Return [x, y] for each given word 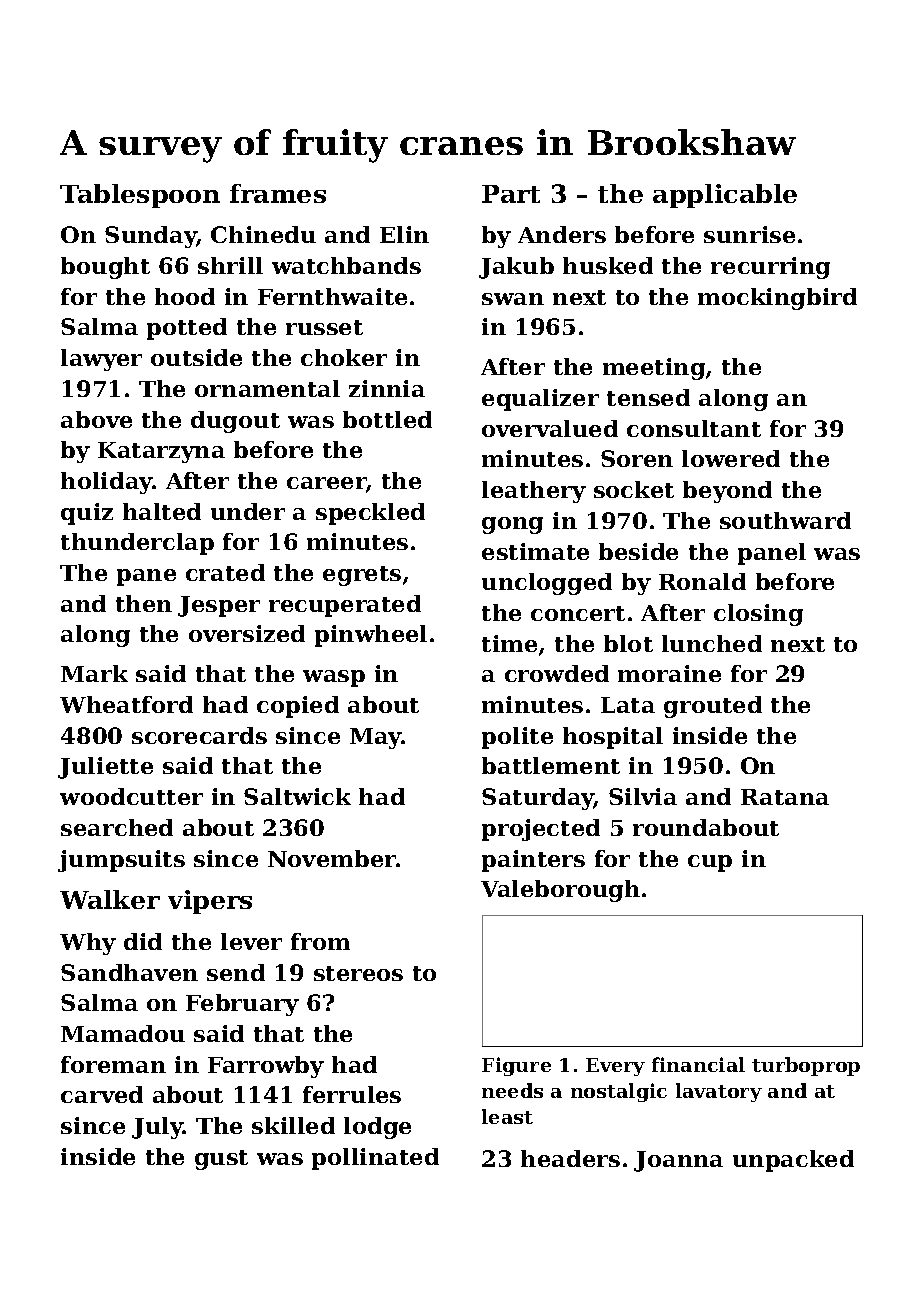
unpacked [793, 1161]
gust [221, 1160]
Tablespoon [140, 196]
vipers [210, 902]
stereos [358, 973]
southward [785, 520]
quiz [87, 514]
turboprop [806, 1066]
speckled [370, 514]
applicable [725, 196]
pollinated [375, 1159]
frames [278, 193]
